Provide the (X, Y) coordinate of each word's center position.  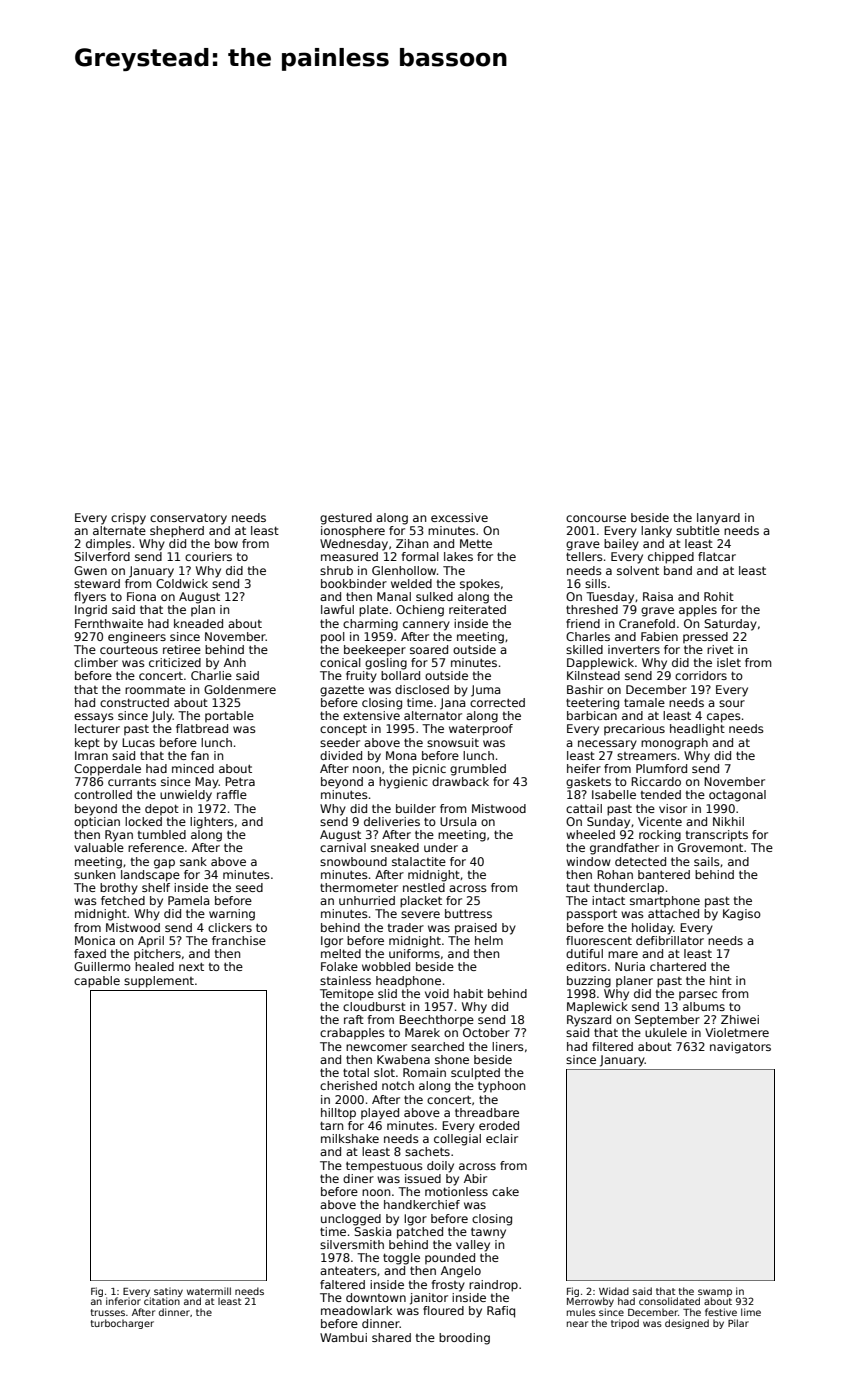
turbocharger (122, 1324)
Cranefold (647, 623)
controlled (103, 794)
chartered (678, 966)
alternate (119, 530)
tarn (331, 1125)
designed (687, 1324)
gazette (342, 691)
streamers (647, 756)
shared (391, 1337)
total (356, 1072)
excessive (459, 517)
